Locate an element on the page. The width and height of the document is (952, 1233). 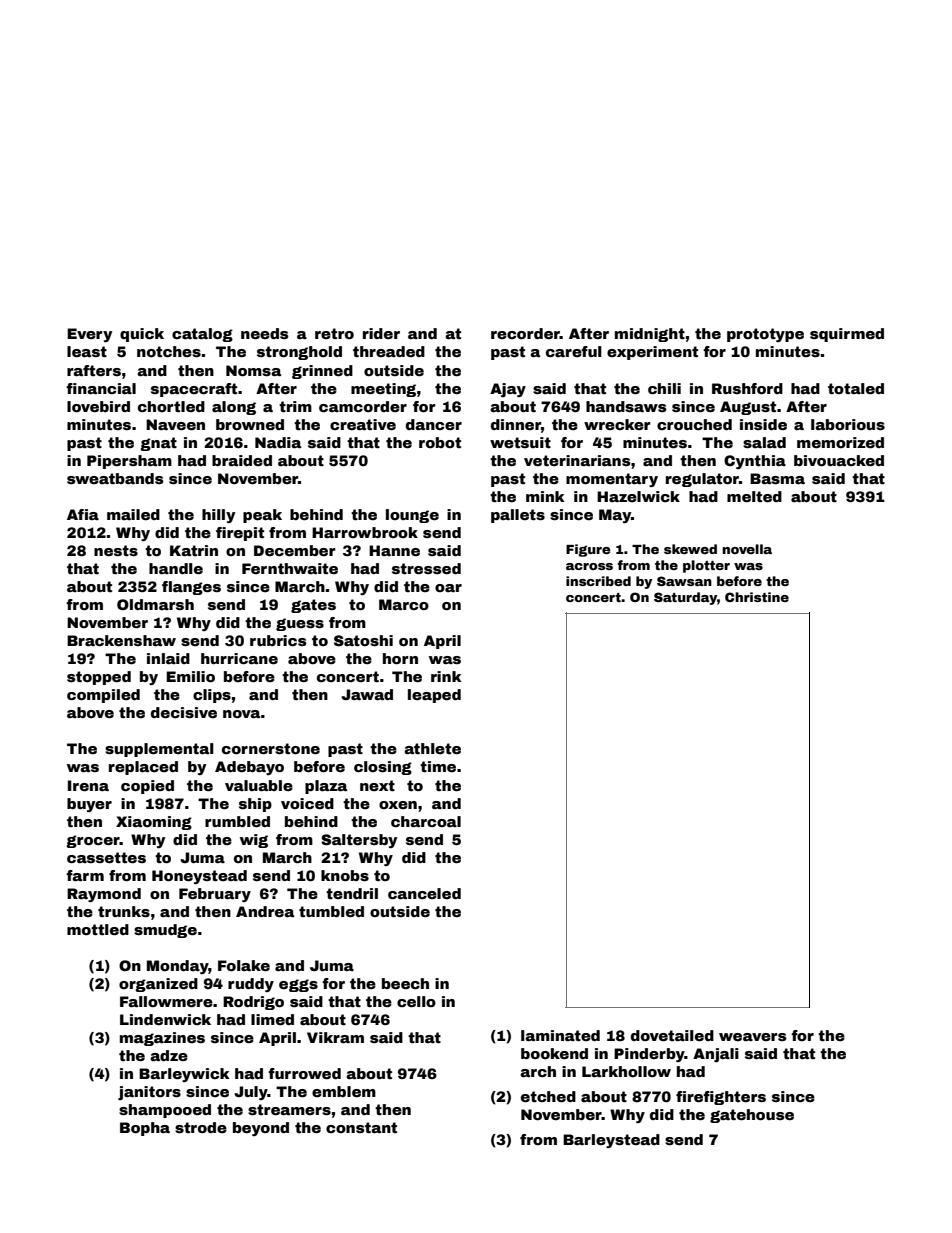
rider is located at coordinates (381, 333).
